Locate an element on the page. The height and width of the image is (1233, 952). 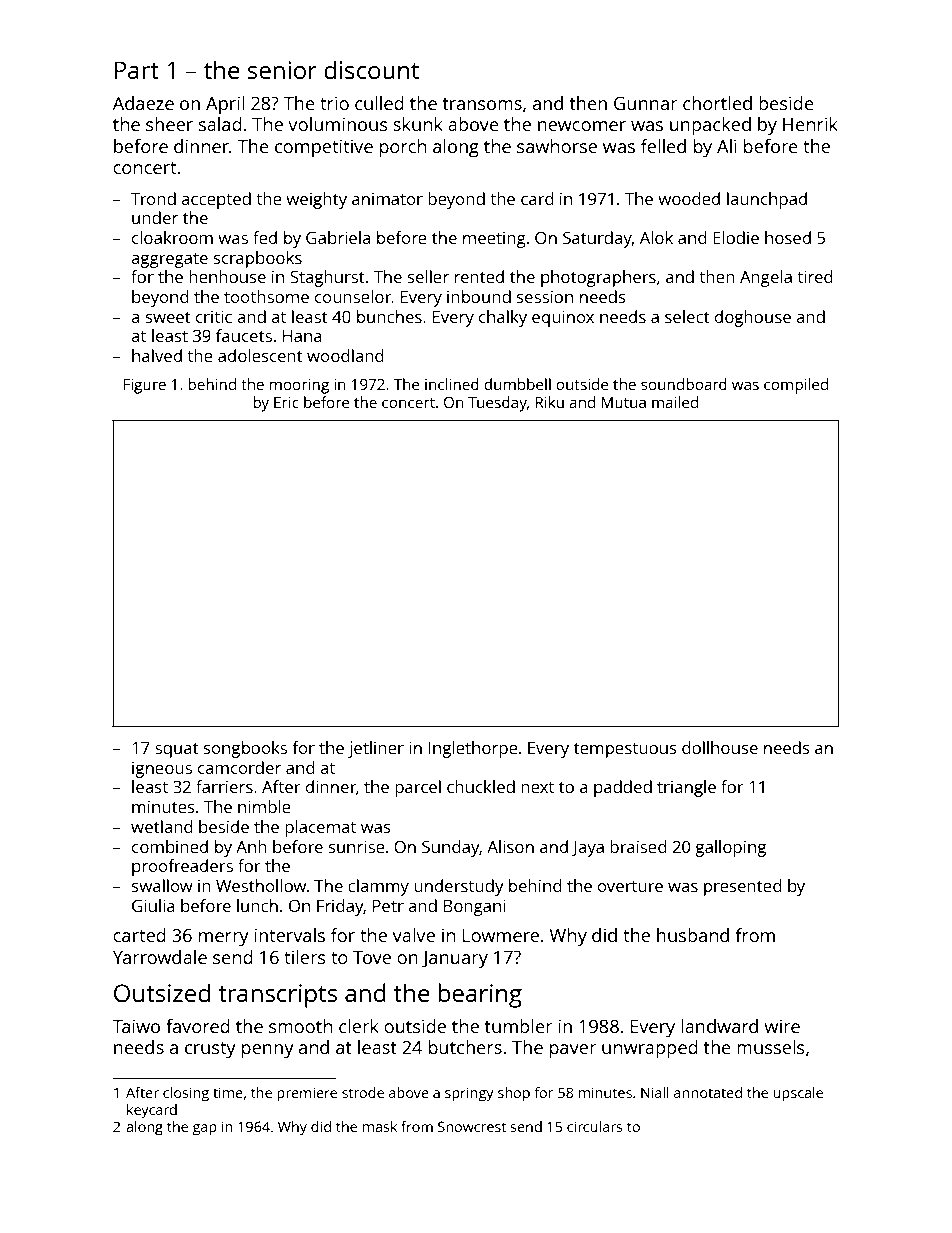
squat is located at coordinates (177, 750).
